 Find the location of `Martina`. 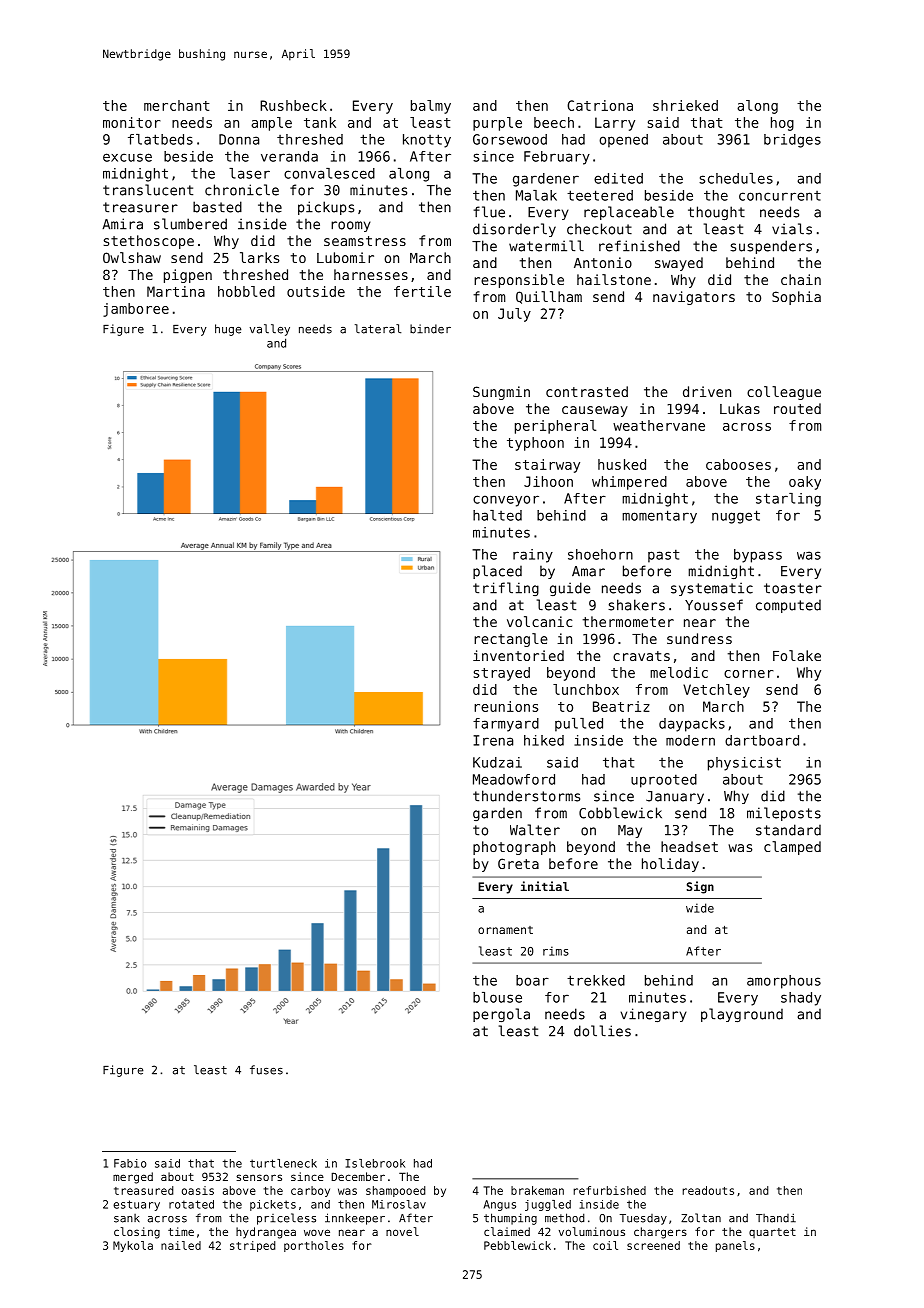

Martina is located at coordinates (176, 291).
